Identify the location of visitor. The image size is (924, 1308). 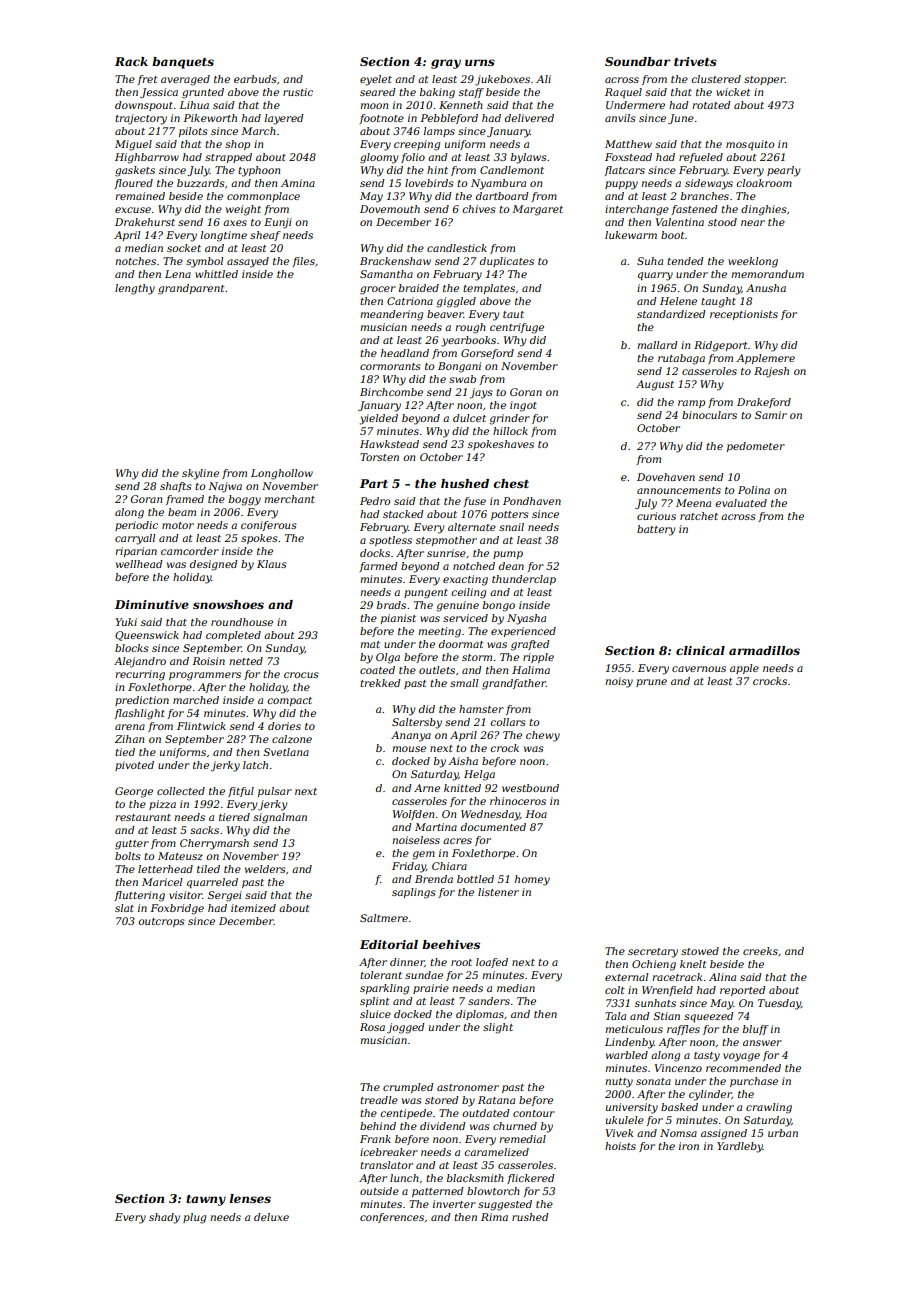
(185, 895).
